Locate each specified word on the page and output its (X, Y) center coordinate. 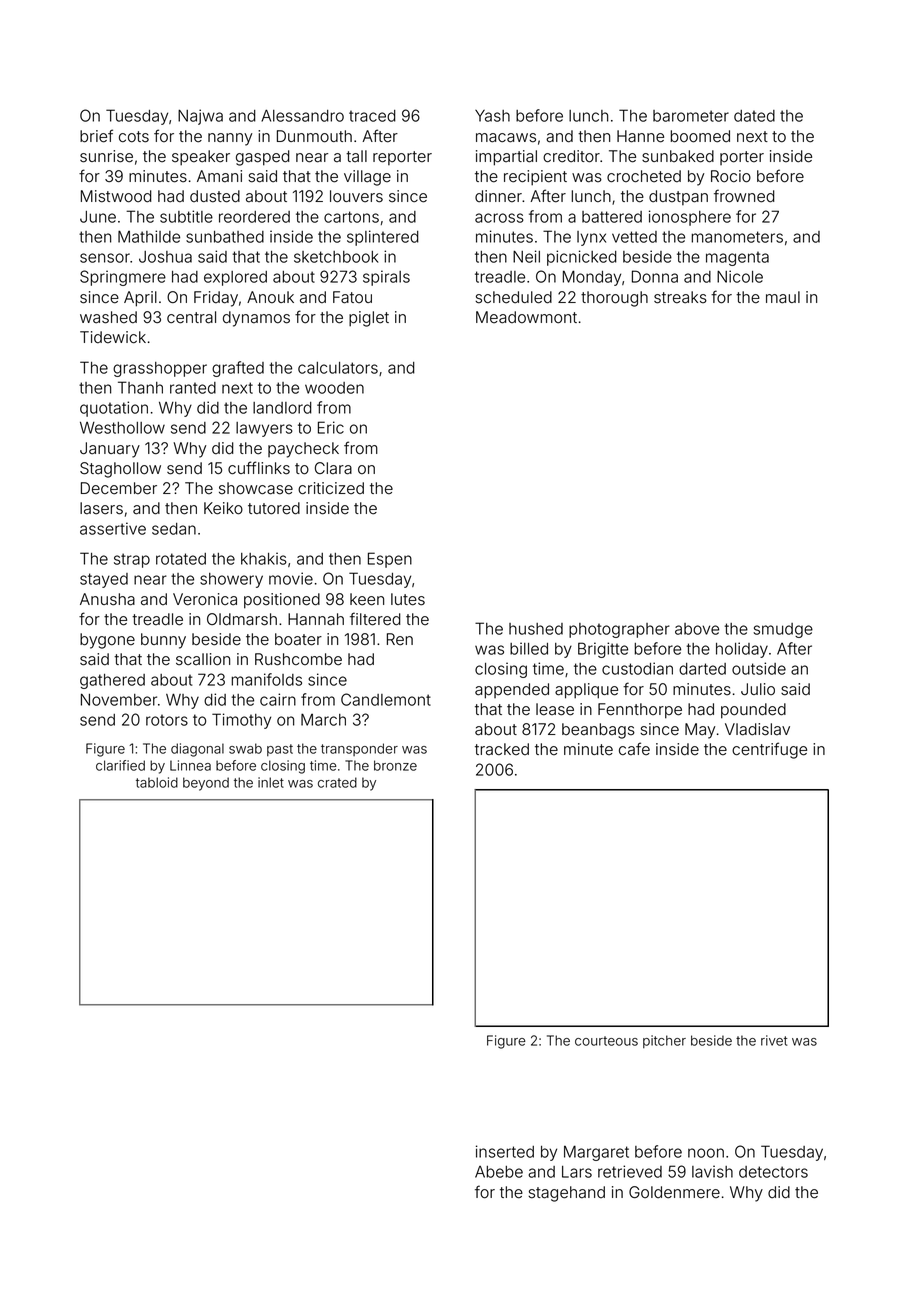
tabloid (157, 782)
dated (754, 116)
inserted (505, 1151)
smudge (783, 630)
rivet (774, 1040)
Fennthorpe (640, 711)
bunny (163, 641)
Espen (390, 560)
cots (134, 137)
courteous (606, 1041)
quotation (114, 409)
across (499, 218)
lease (555, 709)
